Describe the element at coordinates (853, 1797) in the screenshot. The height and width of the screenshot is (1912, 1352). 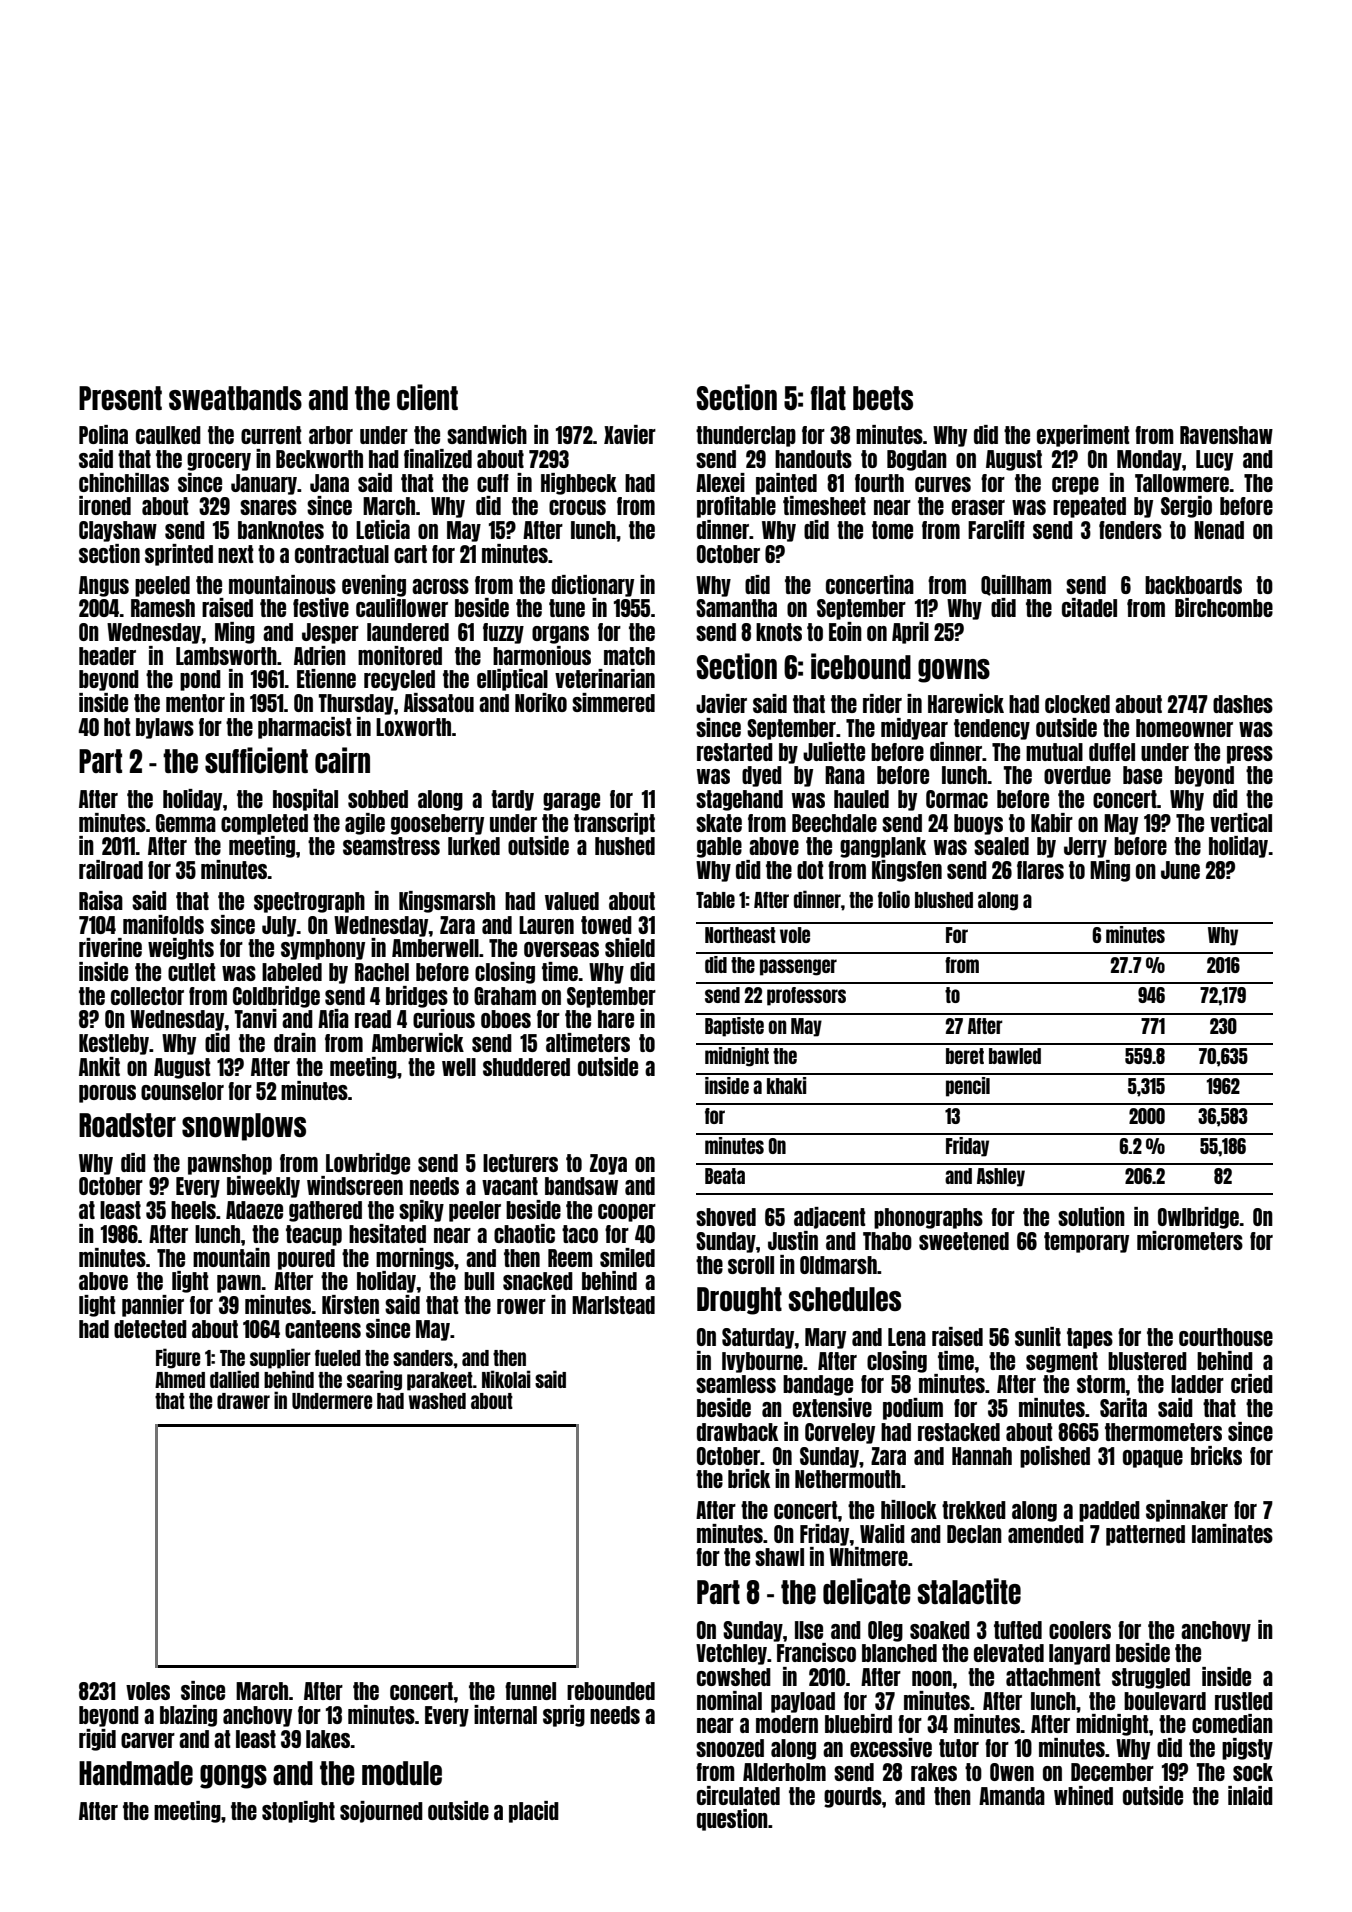
I see `gourds` at that location.
